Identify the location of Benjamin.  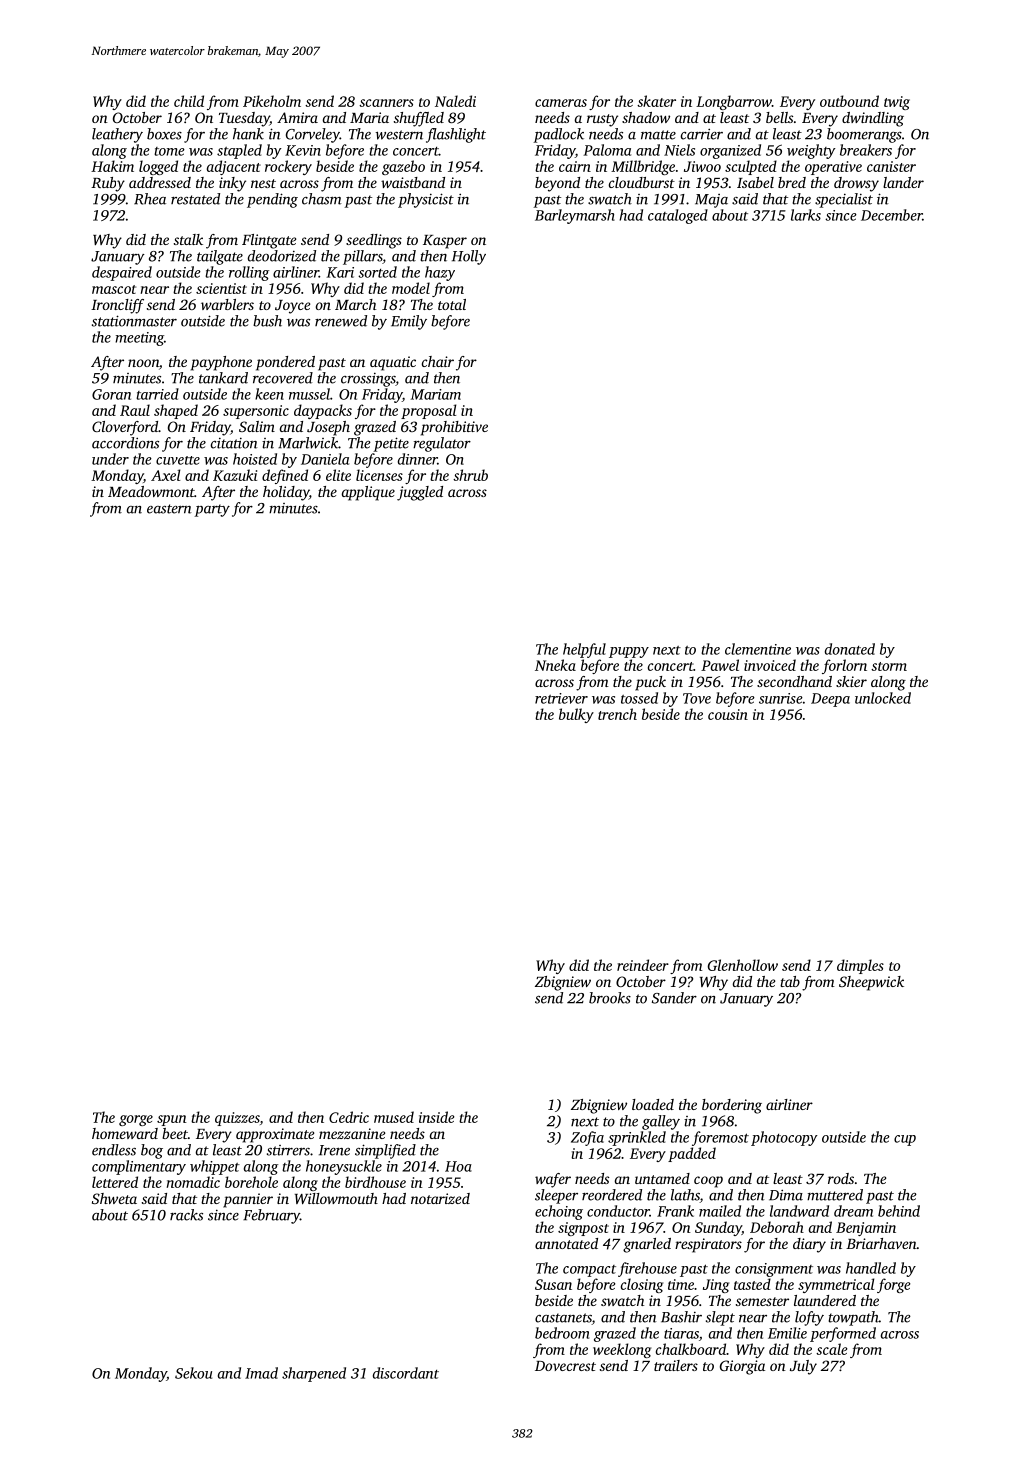
(866, 1229).
